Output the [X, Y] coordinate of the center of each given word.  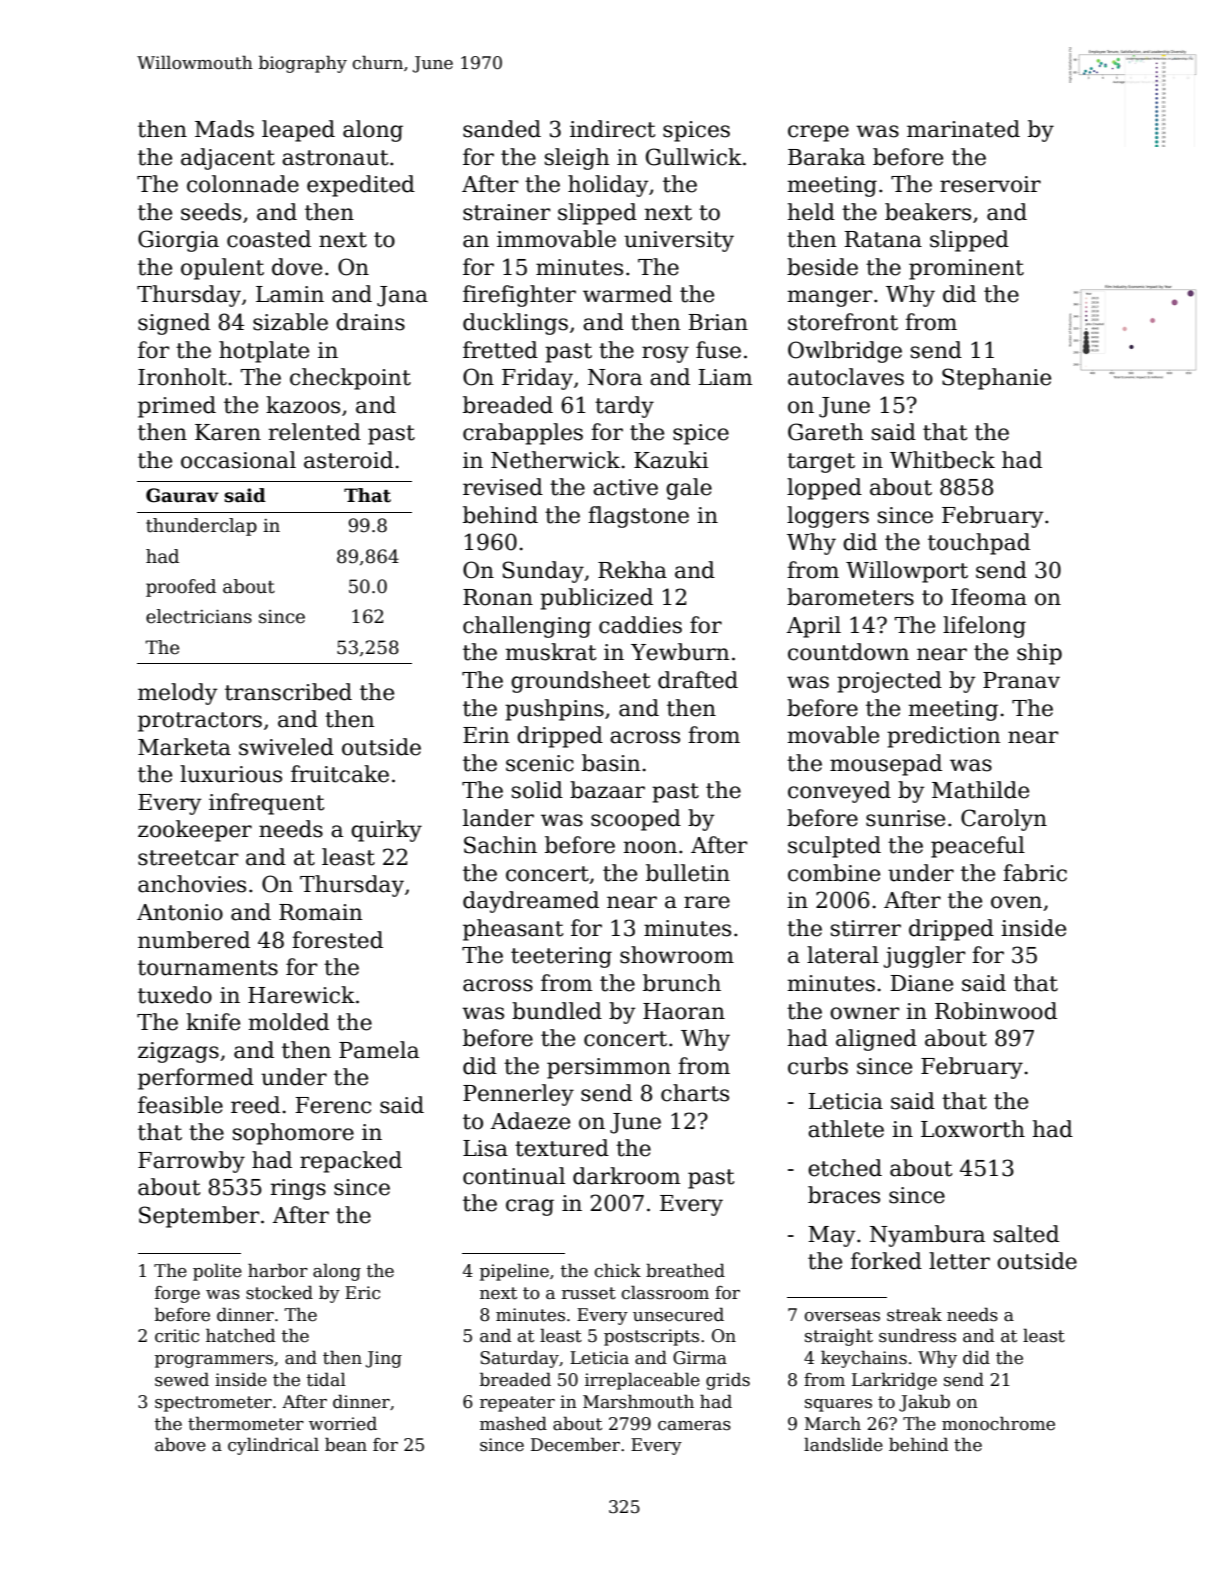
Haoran [684, 1011]
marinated [963, 129]
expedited [361, 186]
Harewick [301, 995]
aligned [876, 1040]
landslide [843, 1444]
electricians [199, 616]
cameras [694, 1426]
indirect [612, 129]
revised [503, 487]
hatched [240, 1335]
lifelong [984, 627]
